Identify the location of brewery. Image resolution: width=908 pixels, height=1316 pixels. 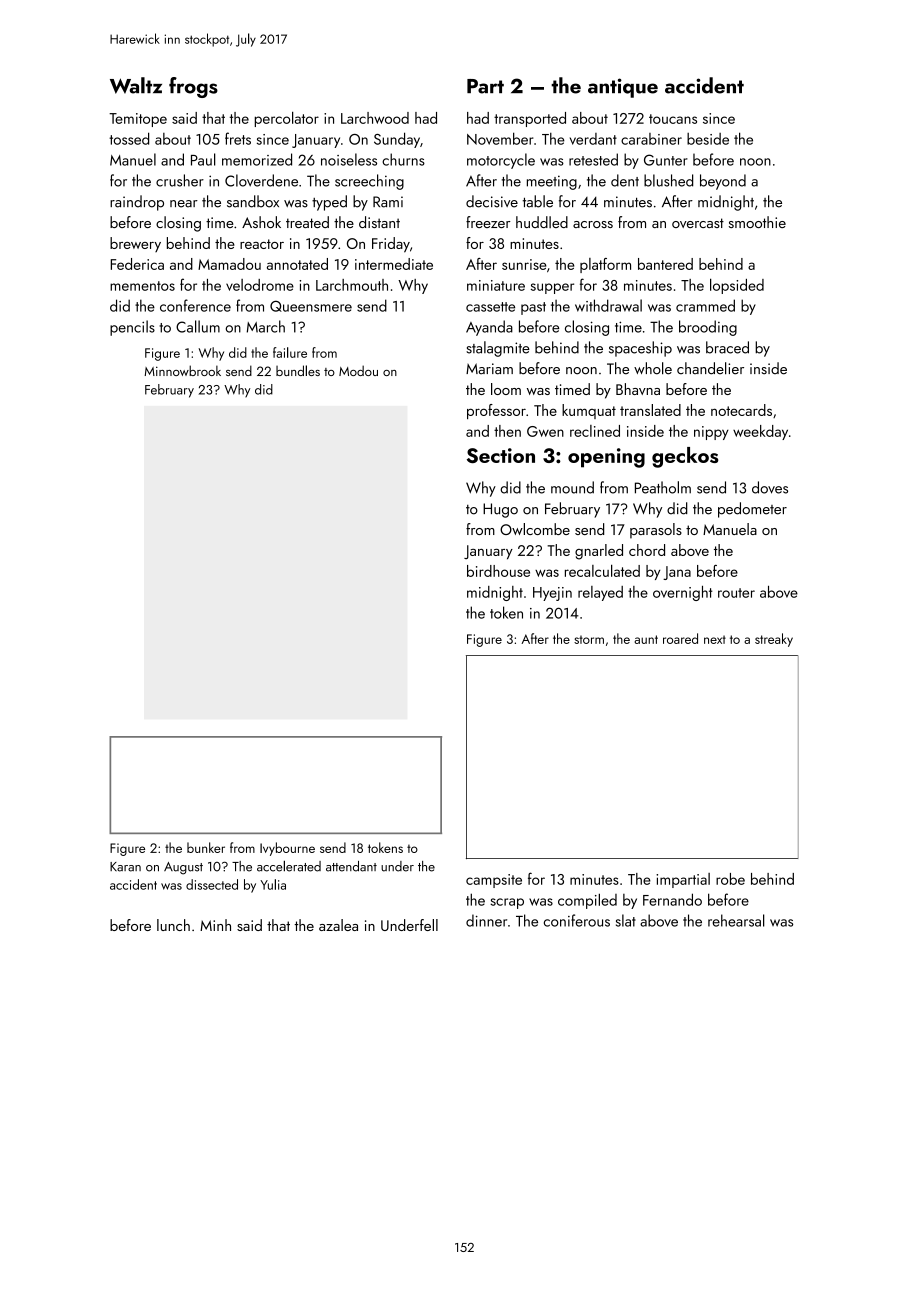
(135, 244).
